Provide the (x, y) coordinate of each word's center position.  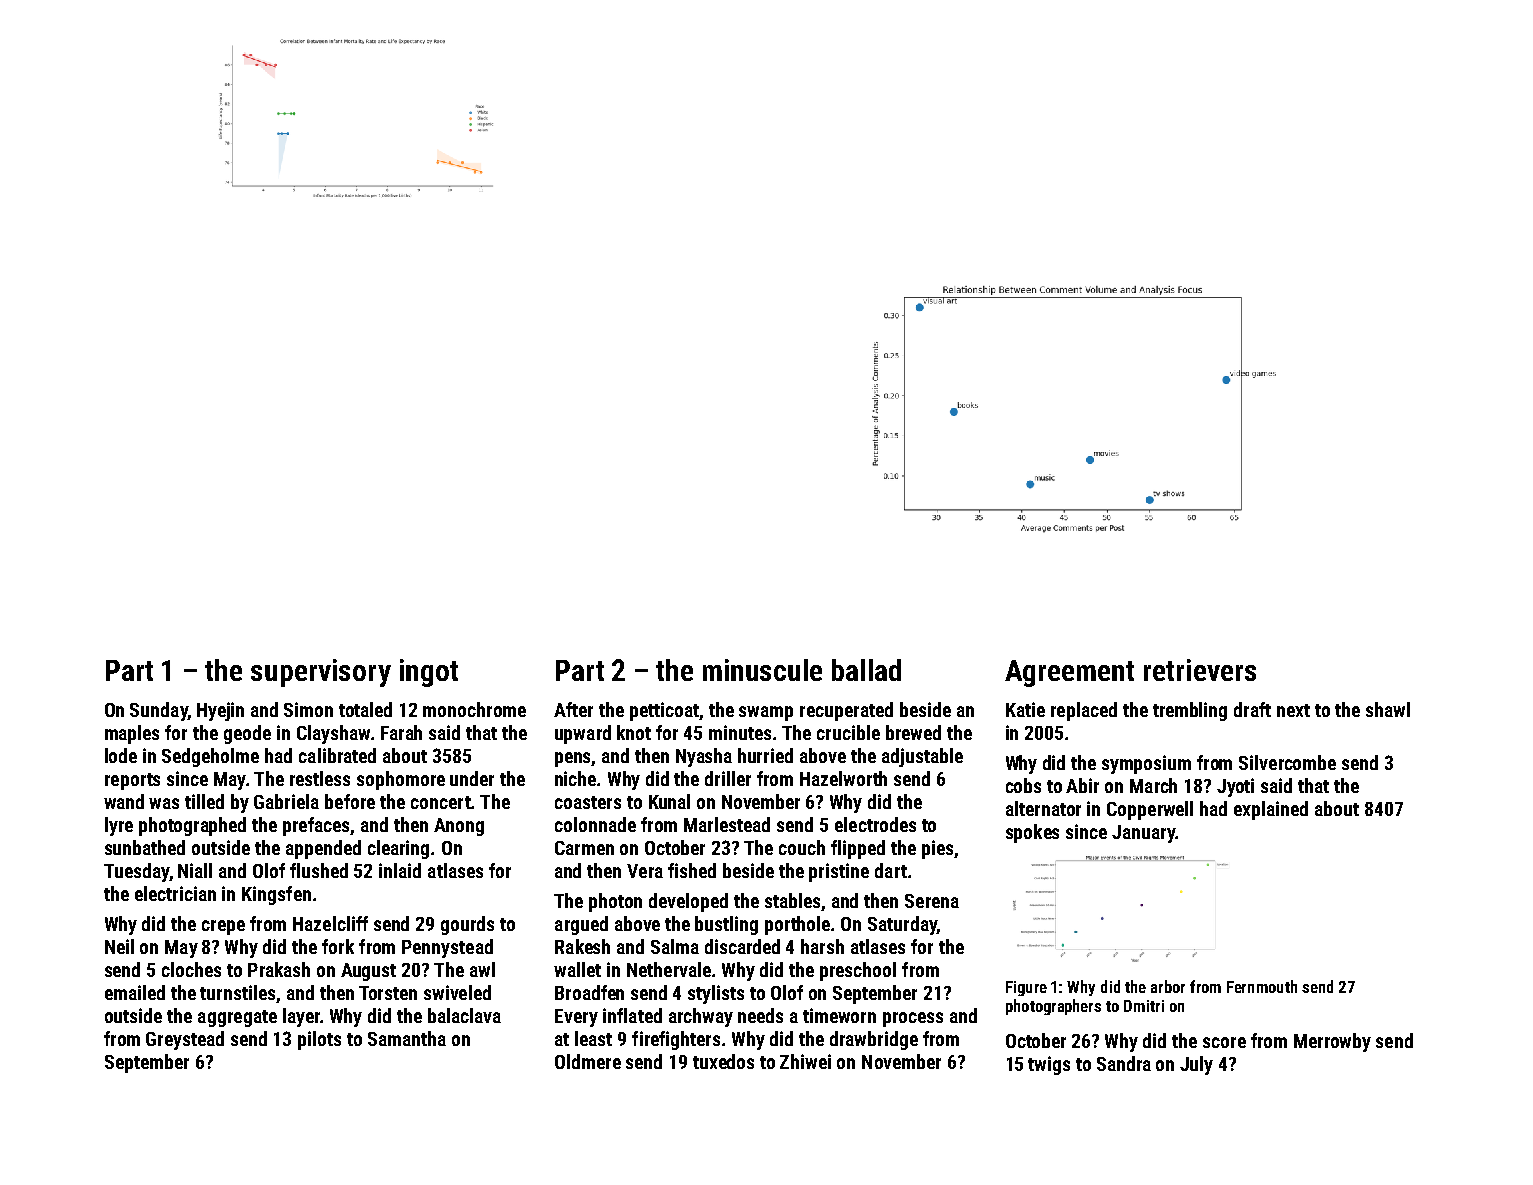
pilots (319, 1040)
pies (937, 849)
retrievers (1200, 670)
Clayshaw (333, 734)
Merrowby (1332, 1042)
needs (760, 1015)
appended (323, 849)
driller (728, 778)
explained (1271, 810)
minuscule (762, 670)
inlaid (400, 870)
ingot (429, 673)
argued (581, 925)
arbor (1168, 986)
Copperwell (1150, 810)
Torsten (388, 993)
